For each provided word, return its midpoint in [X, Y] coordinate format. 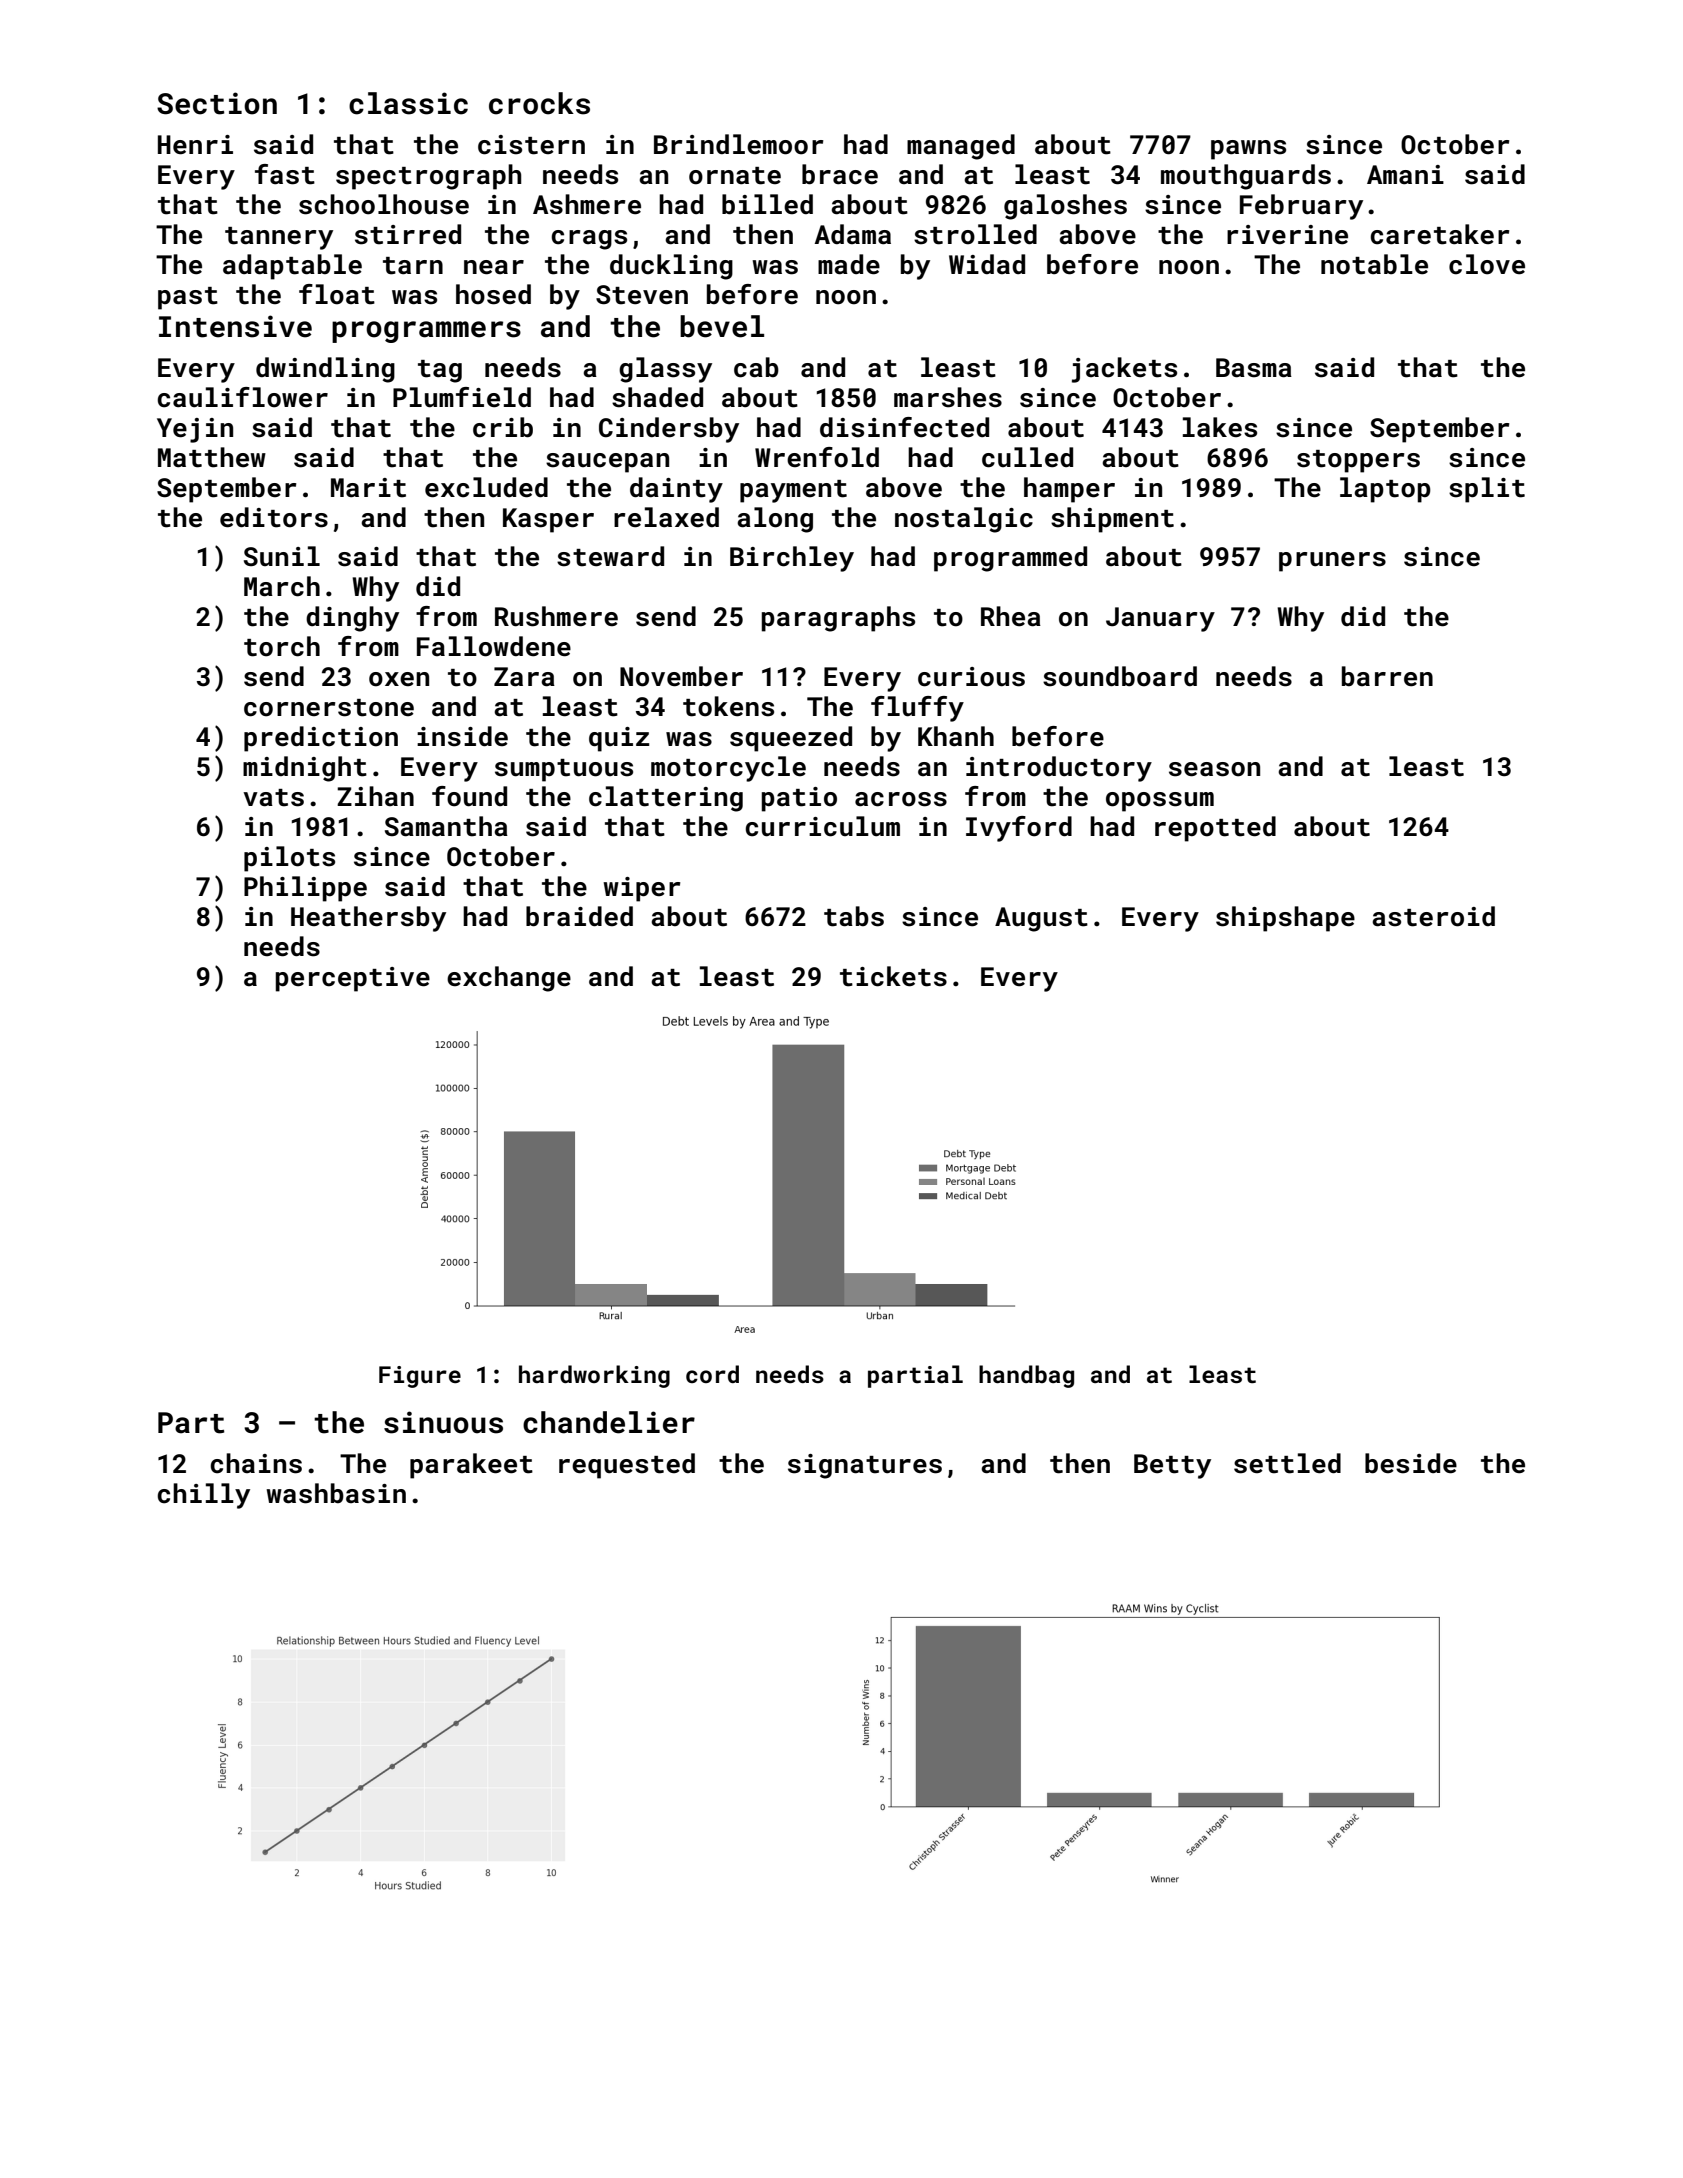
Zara [524, 677]
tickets [893, 976]
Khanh [956, 736]
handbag [1026, 1376]
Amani [1405, 175]
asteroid [1433, 916]
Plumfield [462, 397]
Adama [853, 234]
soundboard [1120, 676]
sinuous [443, 1422]
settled [1287, 1463]
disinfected [904, 427]
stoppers [1358, 461]
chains [256, 1463]
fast [285, 174]
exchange [509, 979]
